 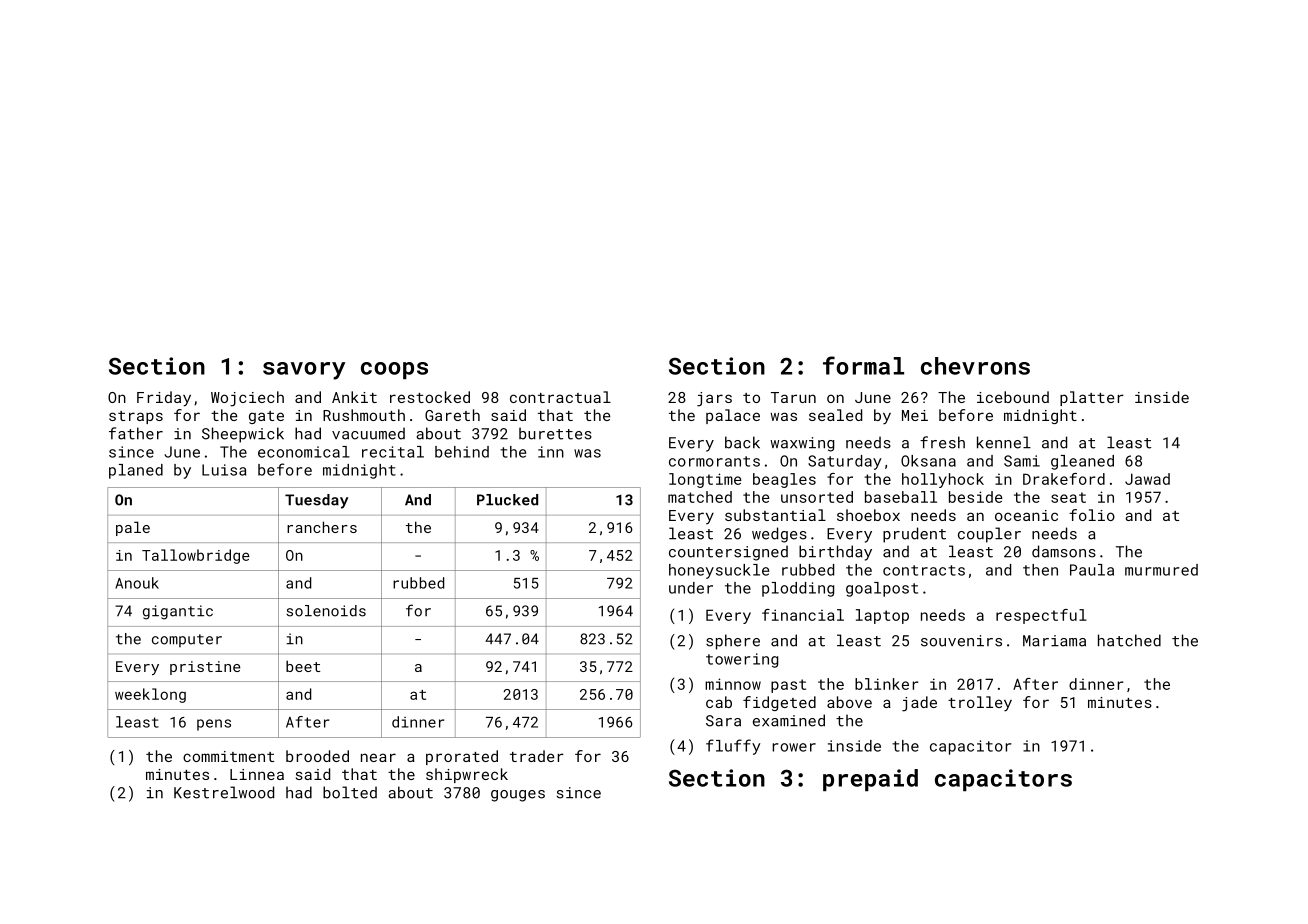 What do you see at coordinates (1092, 398) in the document?
I see `platter` at bounding box center [1092, 398].
